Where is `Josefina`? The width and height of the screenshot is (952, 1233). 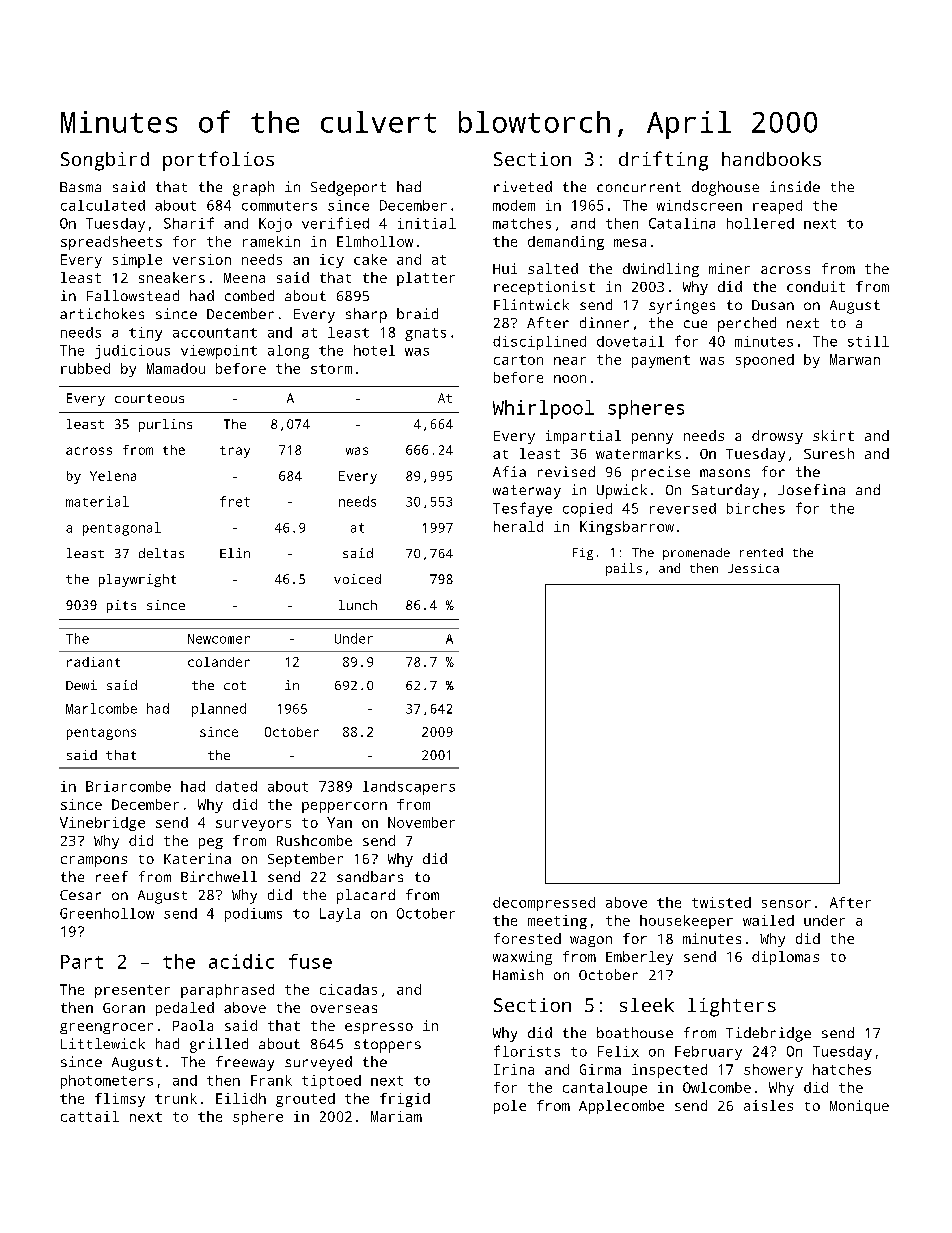
Josefina is located at coordinates (811, 489).
